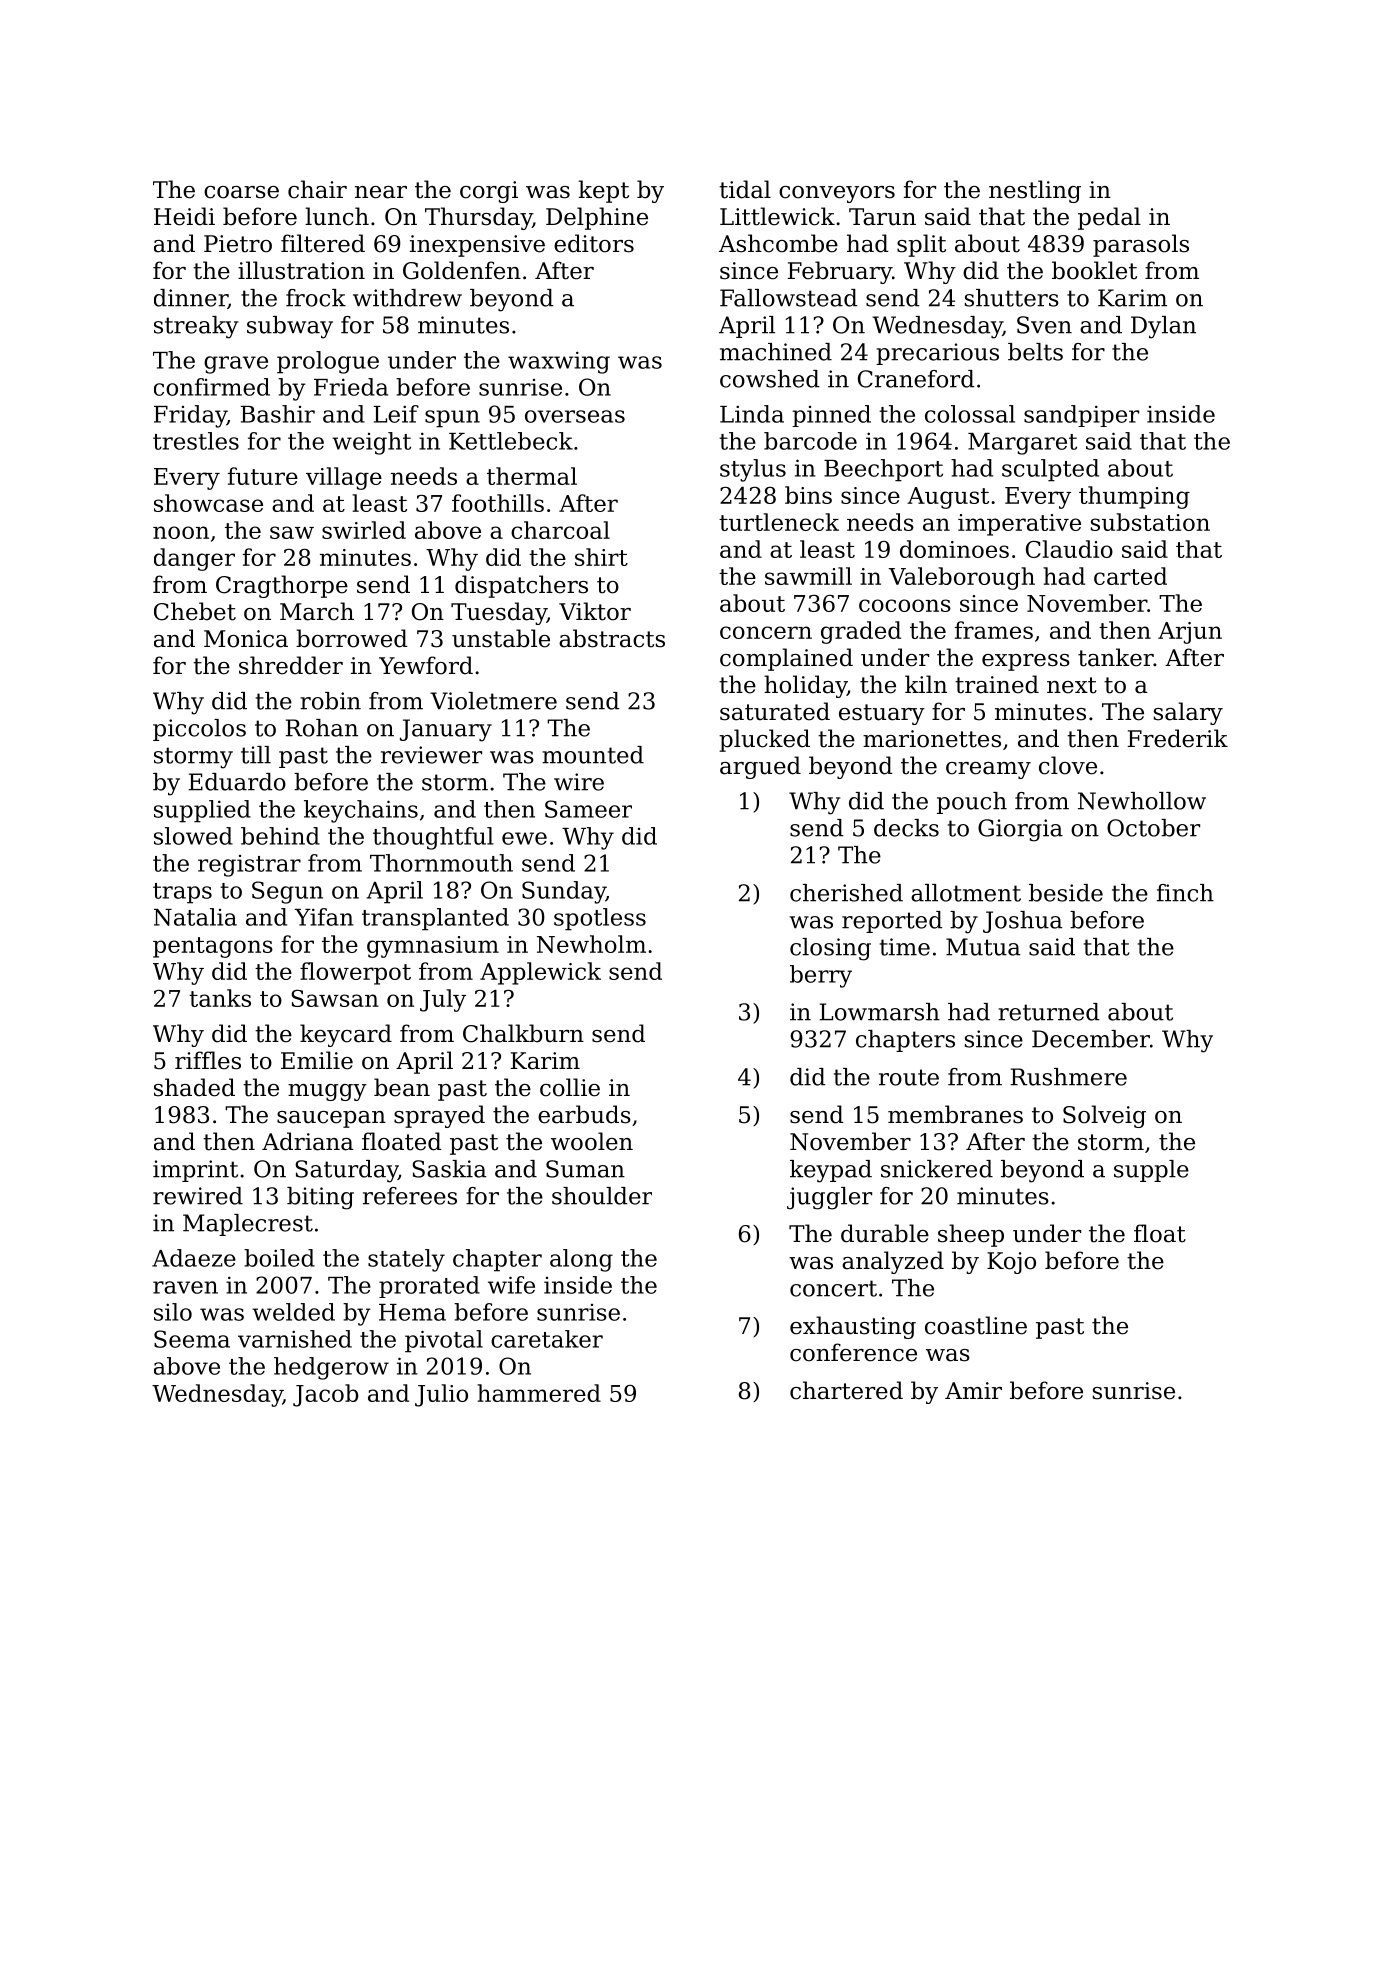 This screenshot has height=1969, width=1386. I want to click on shredder, so click(291, 665).
